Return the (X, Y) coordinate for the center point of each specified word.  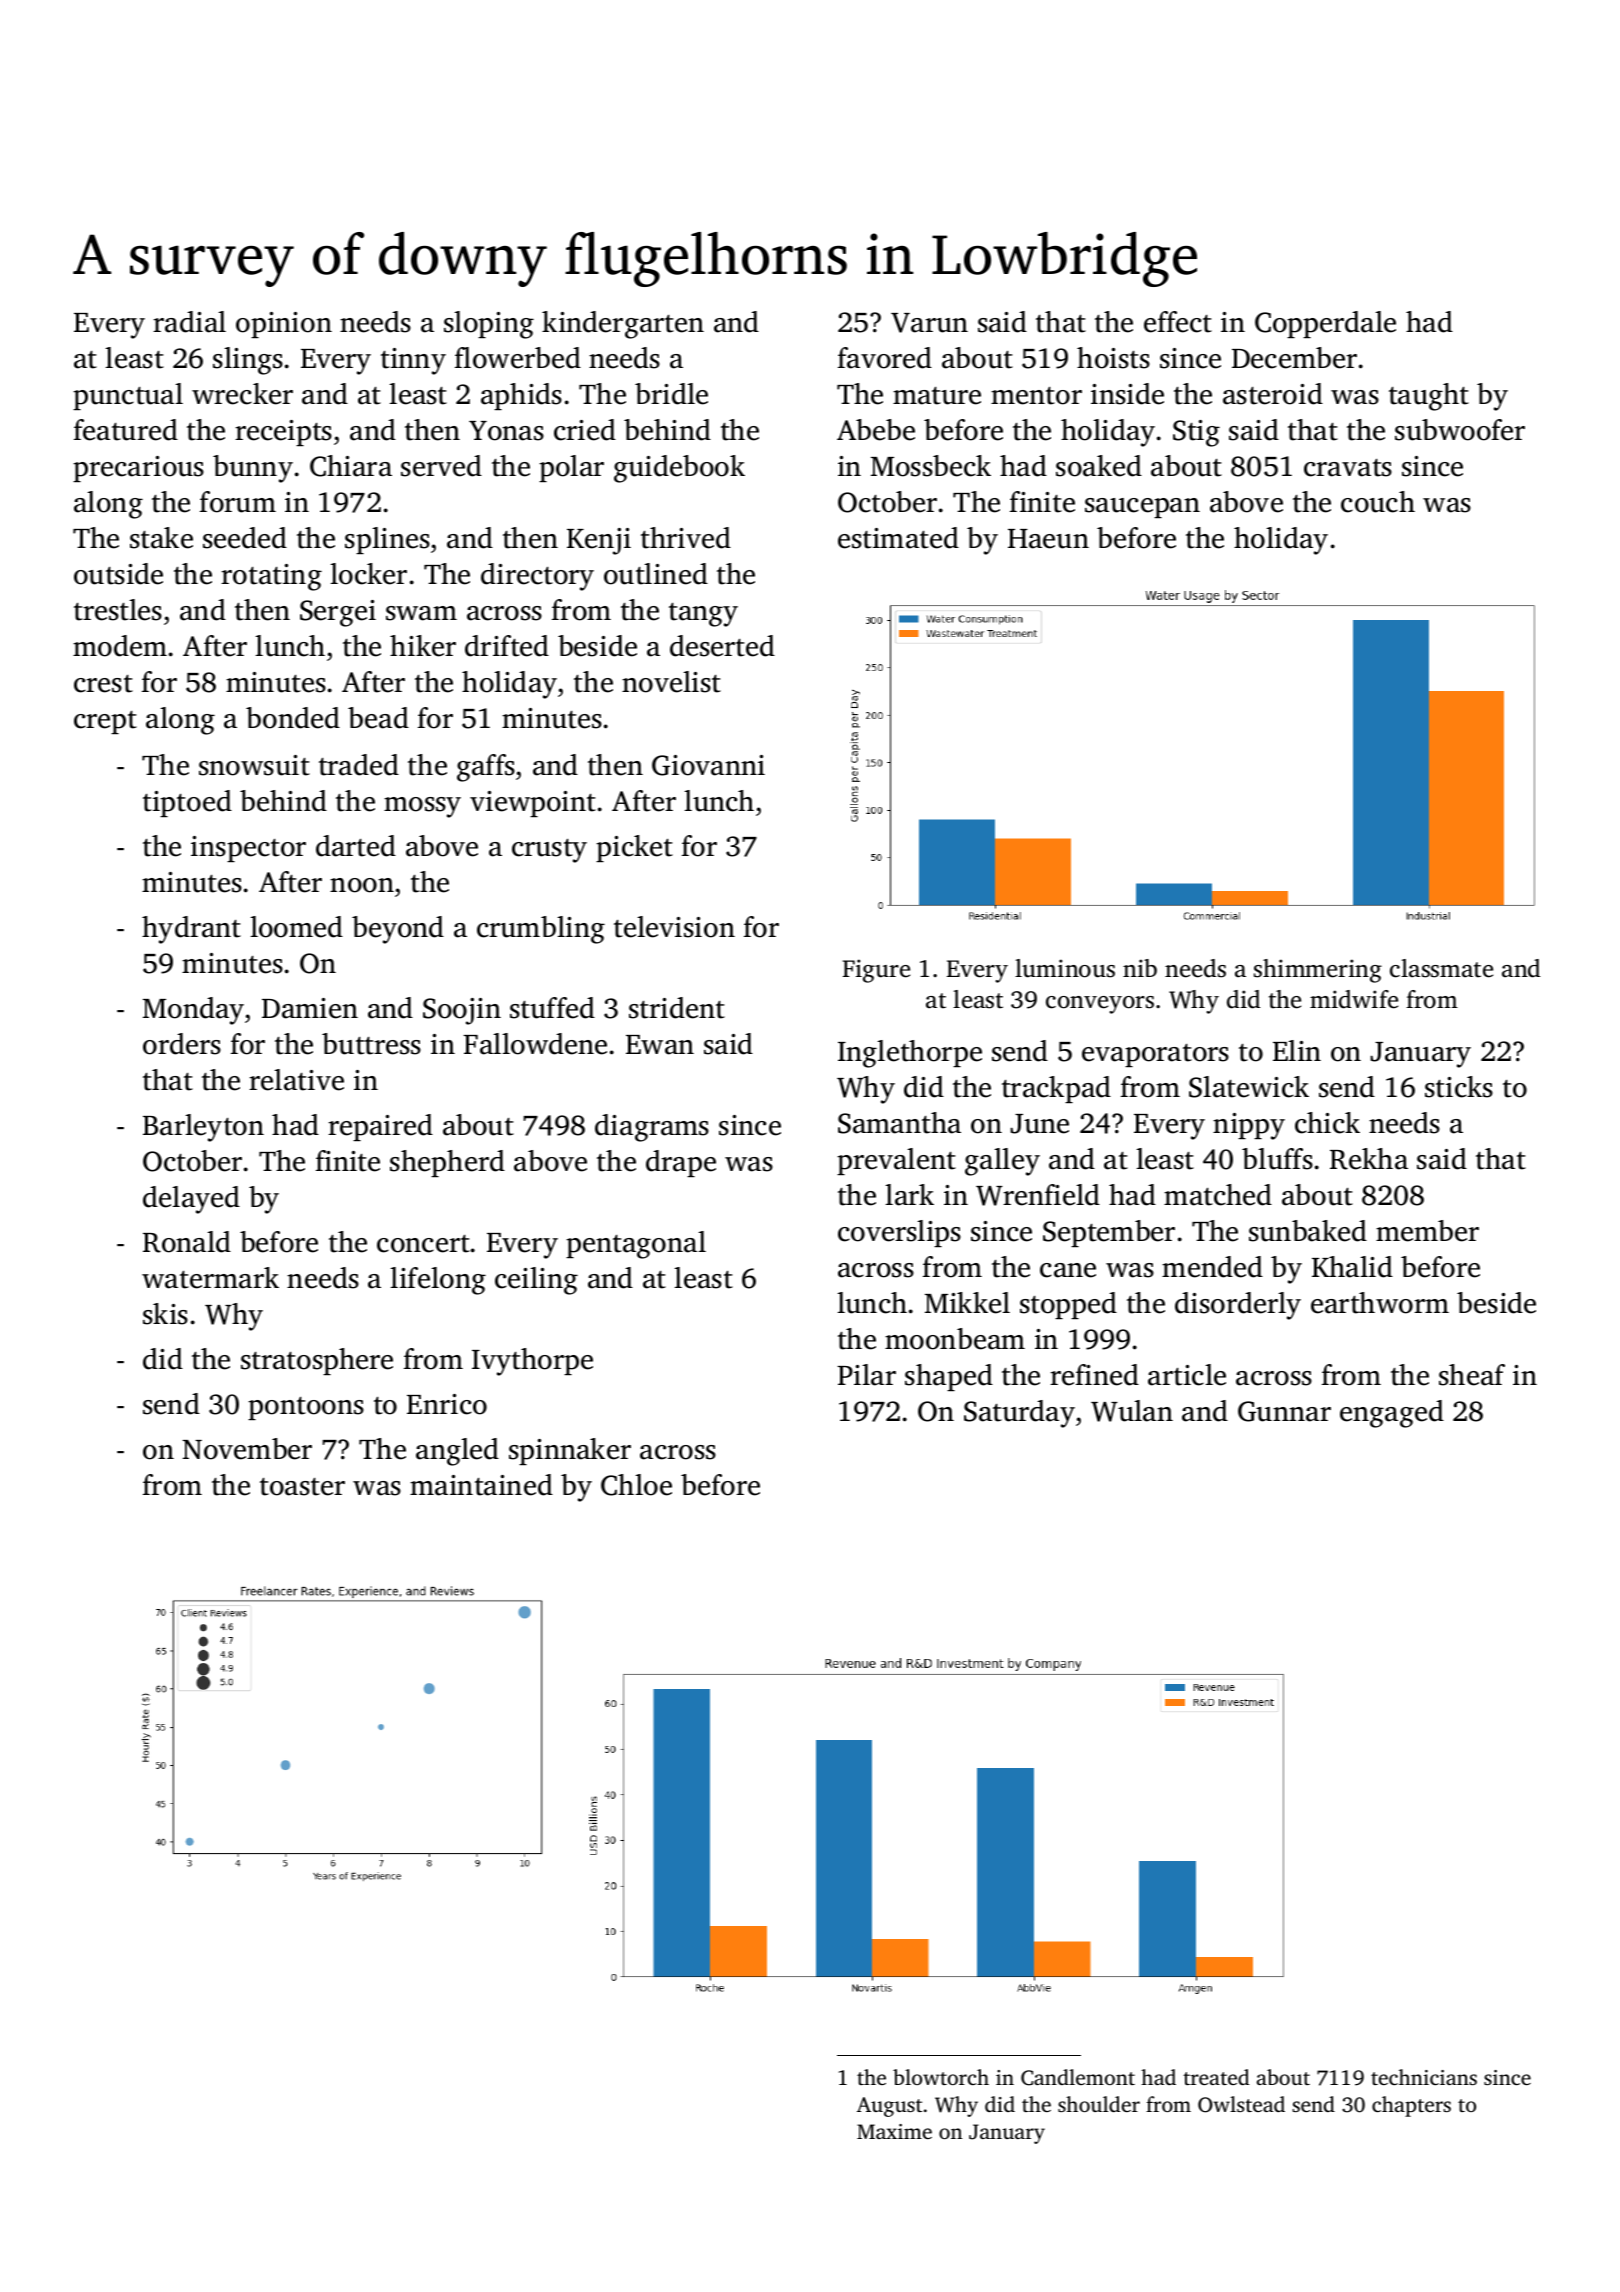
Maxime (894, 2131)
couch (1378, 502)
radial (189, 322)
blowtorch (941, 2077)
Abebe (876, 430)
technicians (1424, 2077)
